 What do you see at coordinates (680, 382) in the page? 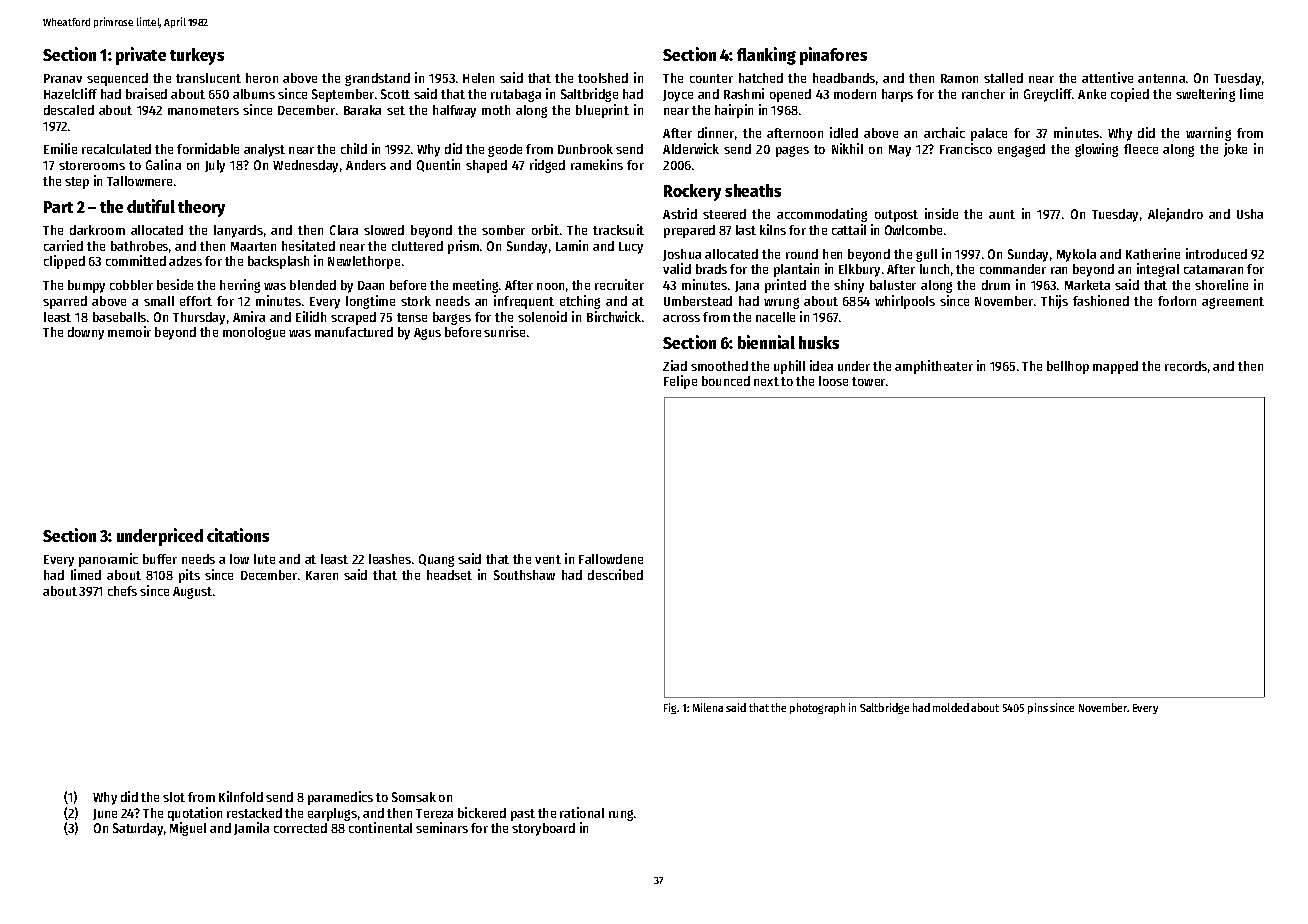
I see `Felipe` at bounding box center [680, 382].
